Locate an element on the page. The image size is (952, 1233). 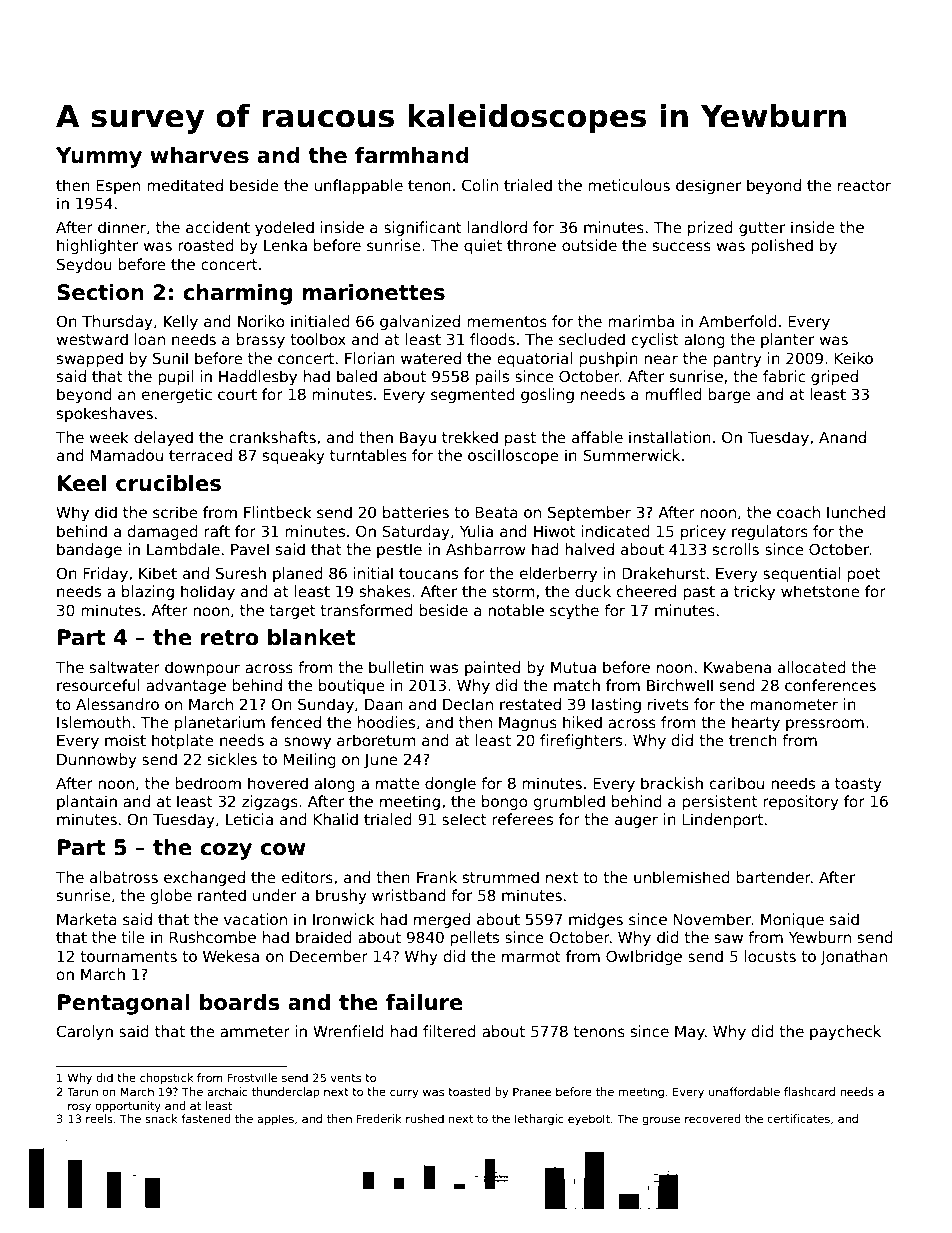
farmhand is located at coordinates (412, 155).
